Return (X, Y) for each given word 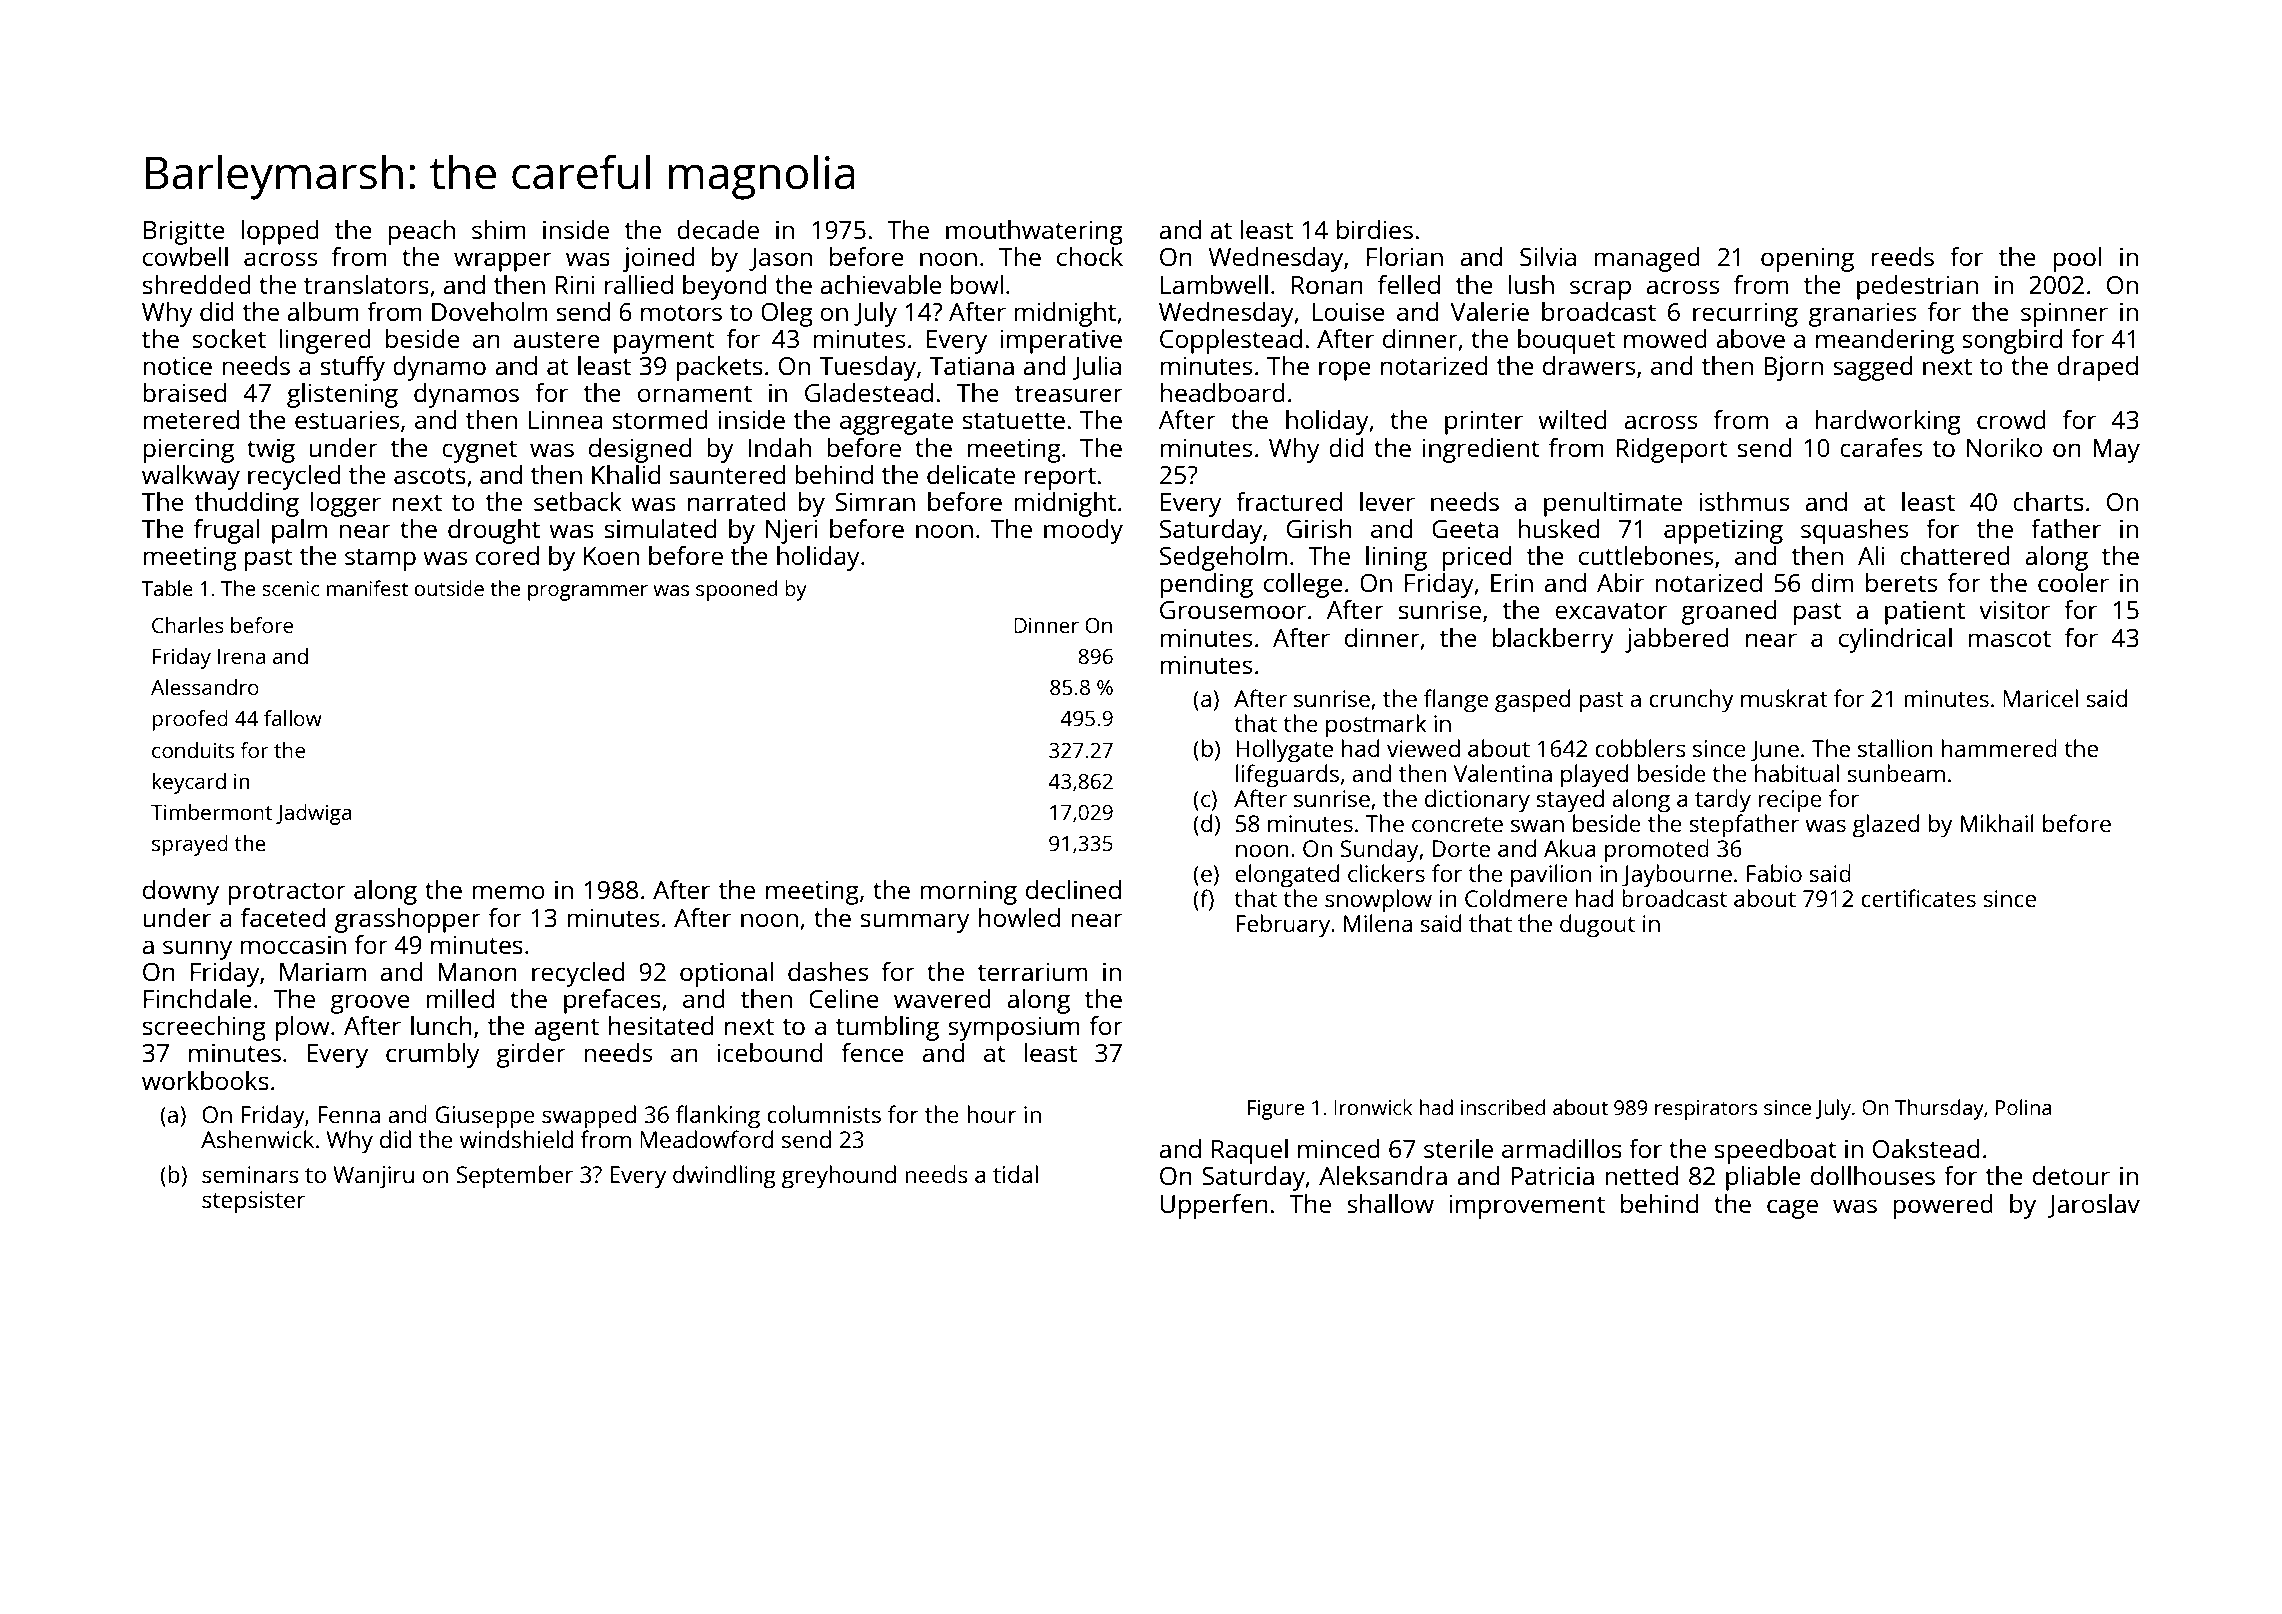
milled (460, 998)
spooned (736, 590)
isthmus (1744, 501)
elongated (1287, 876)
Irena (241, 656)
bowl (977, 284)
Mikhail (1997, 823)
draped (2097, 368)
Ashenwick (257, 1139)
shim (499, 229)
